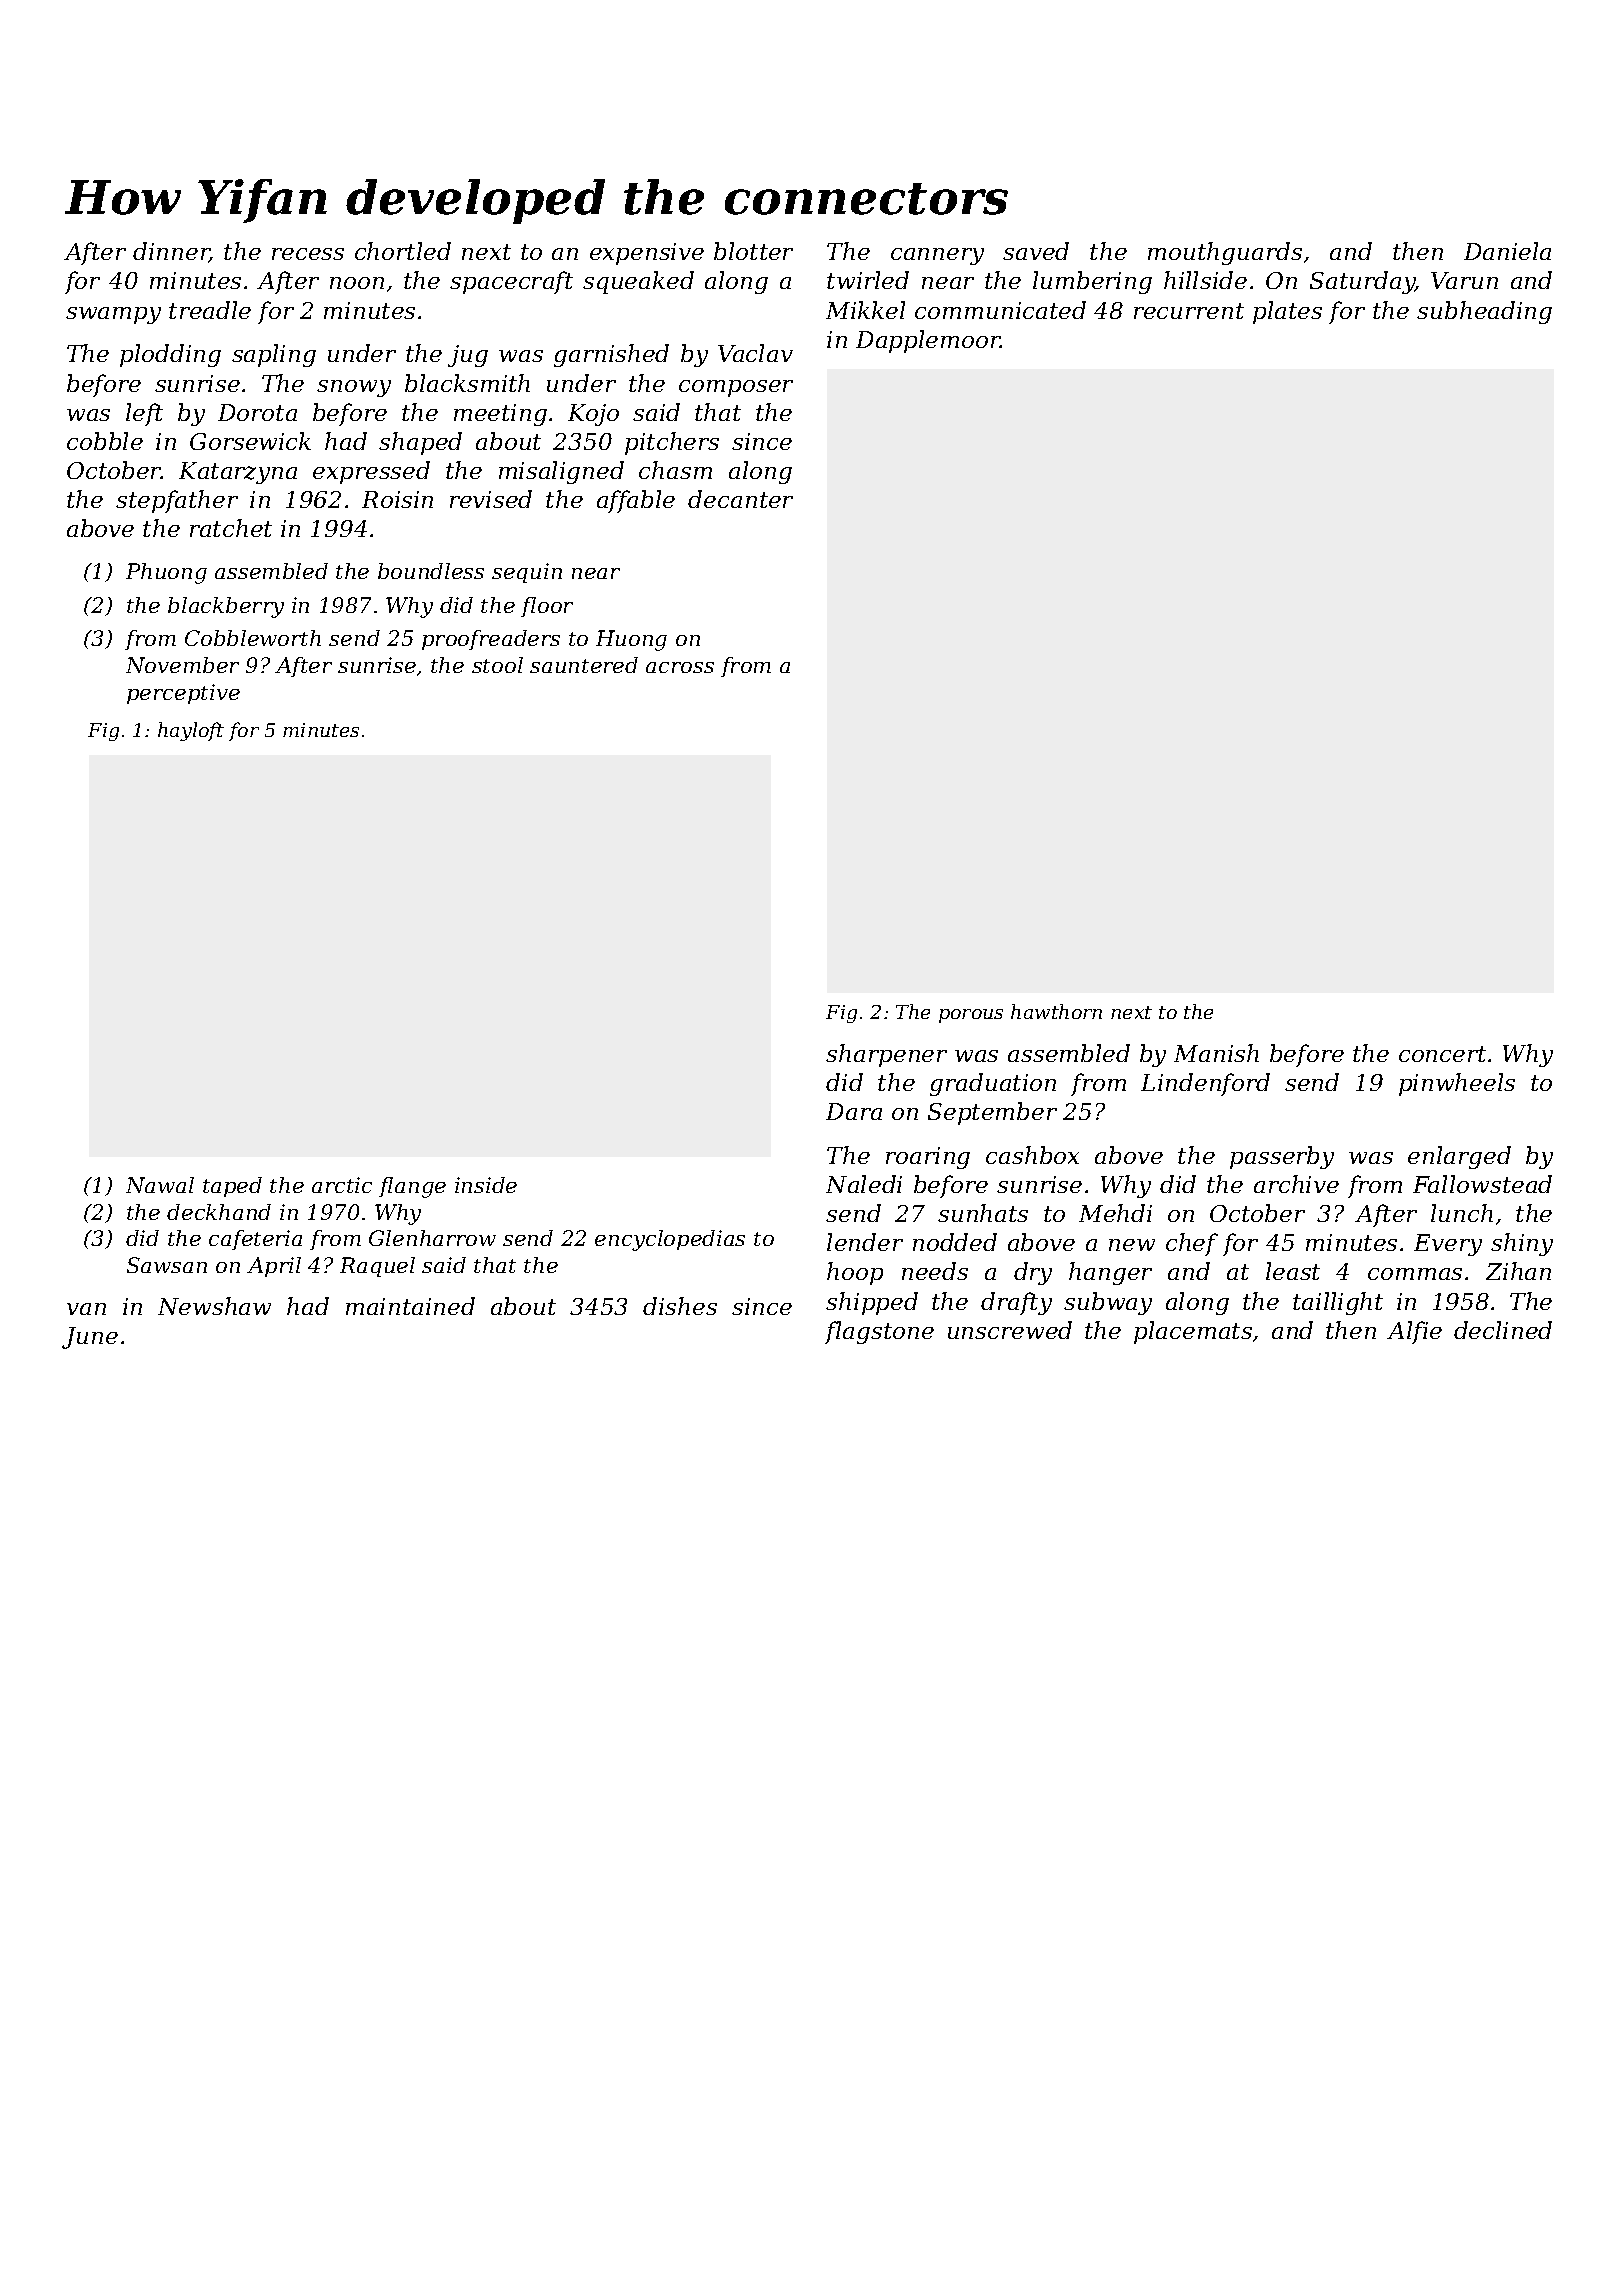 This page has height=2292, width=1620. What do you see at coordinates (879, 1332) in the page?
I see `flagstone` at bounding box center [879, 1332].
